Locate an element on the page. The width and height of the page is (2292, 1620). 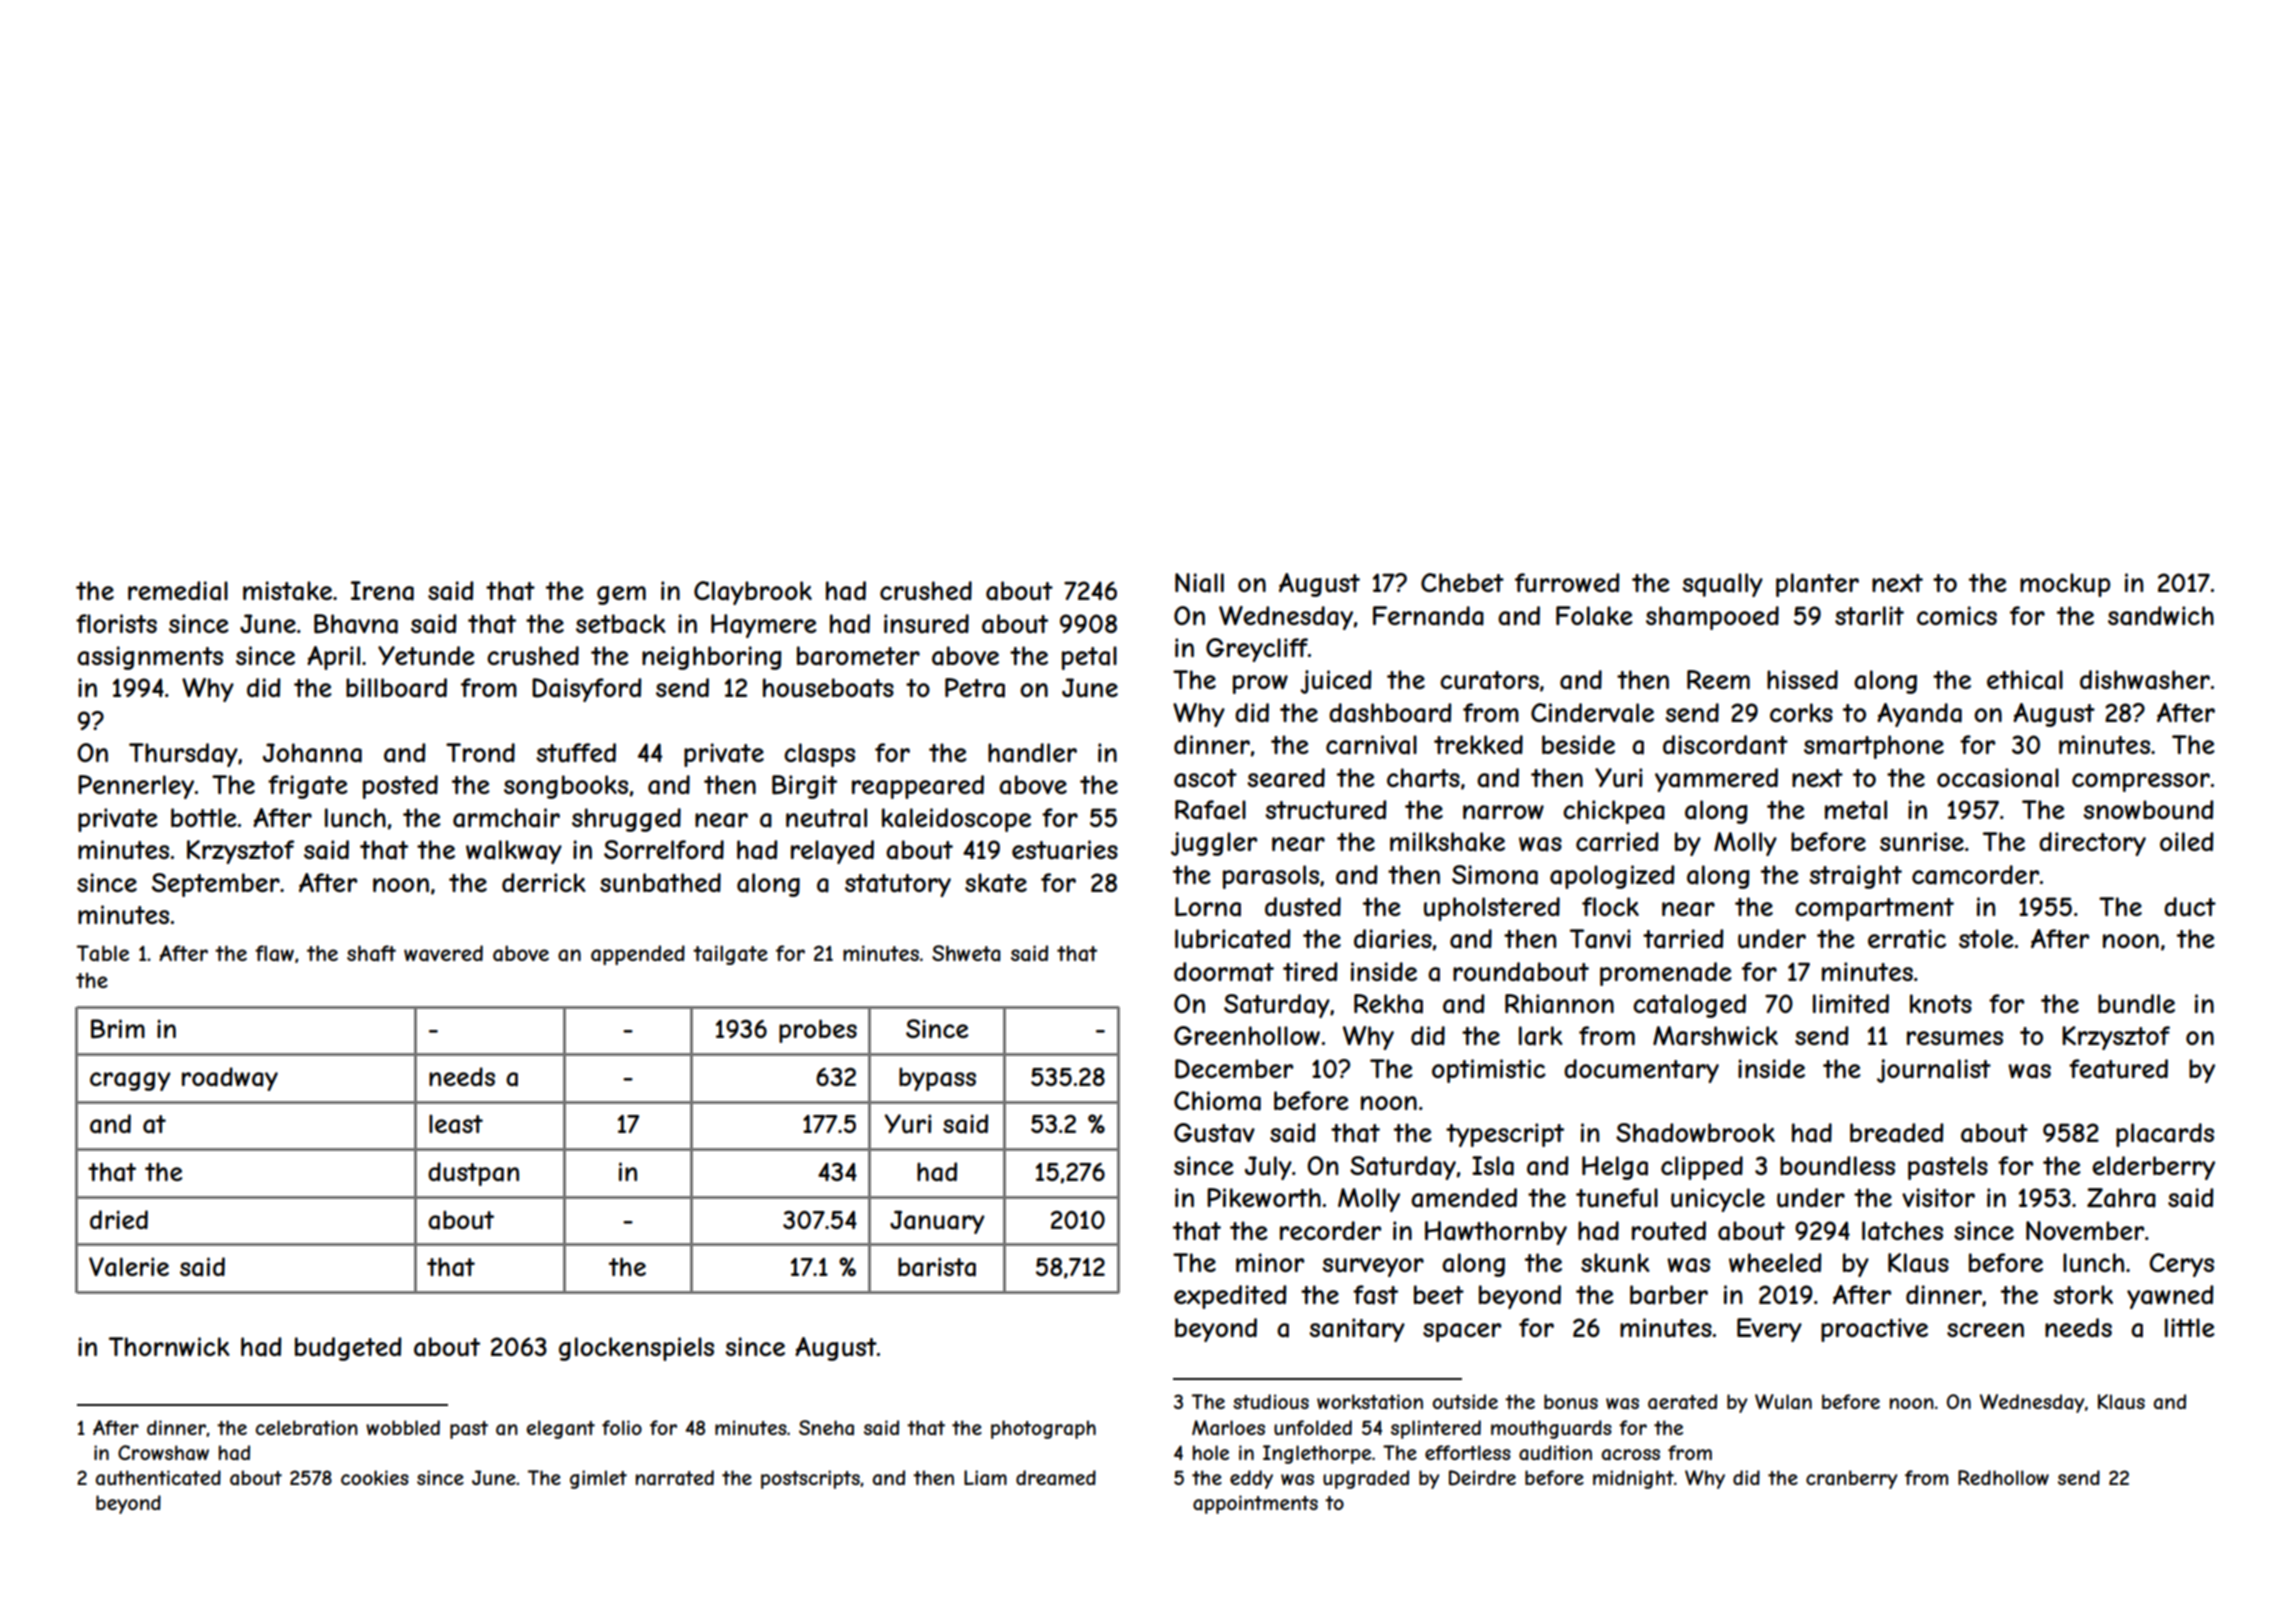
roadway is located at coordinates (230, 1079).
